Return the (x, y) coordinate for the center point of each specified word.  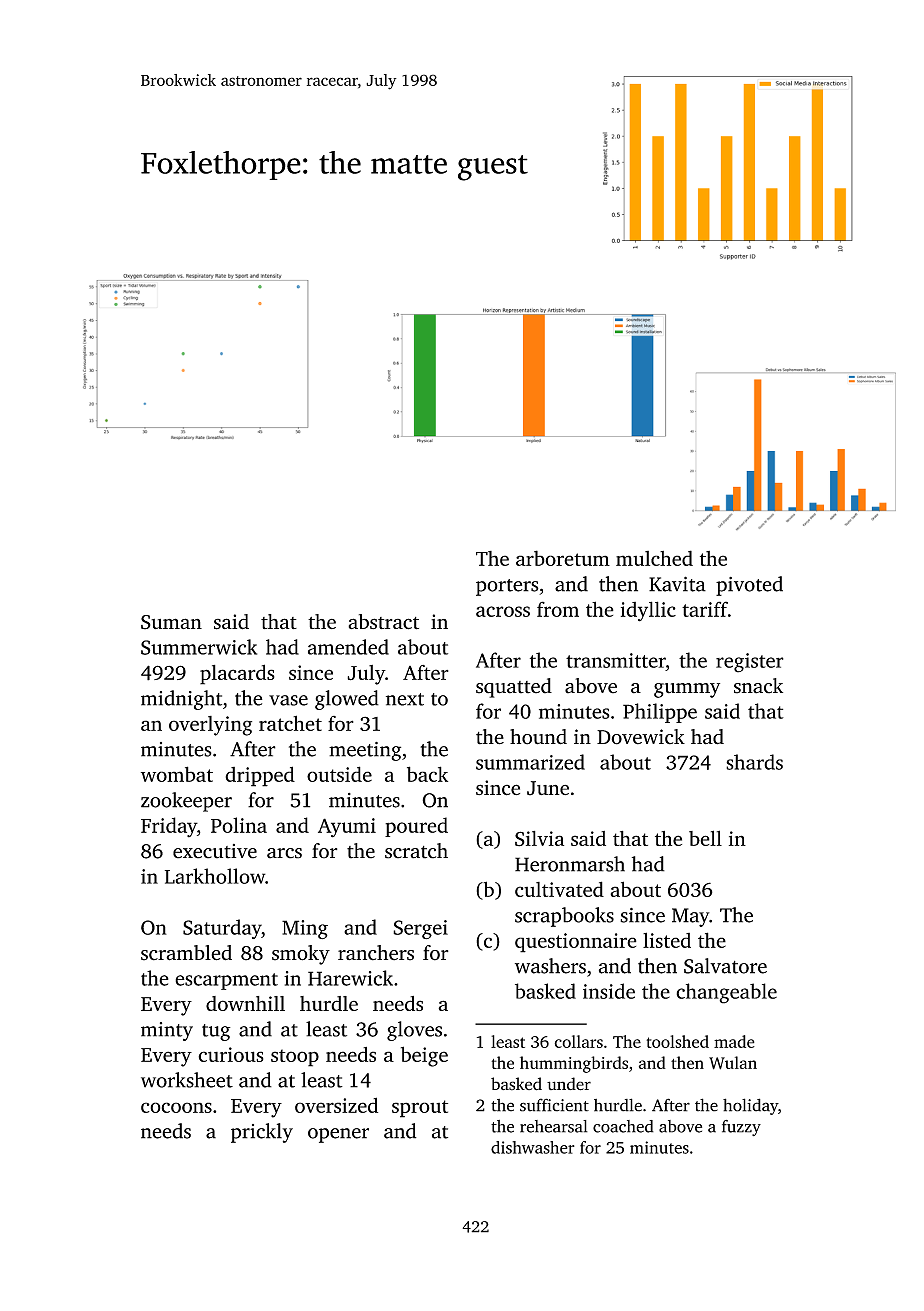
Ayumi (347, 828)
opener (338, 1135)
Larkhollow (215, 876)
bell (705, 838)
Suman (171, 622)
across (503, 611)
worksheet (187, 1080)
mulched (654, 558)
